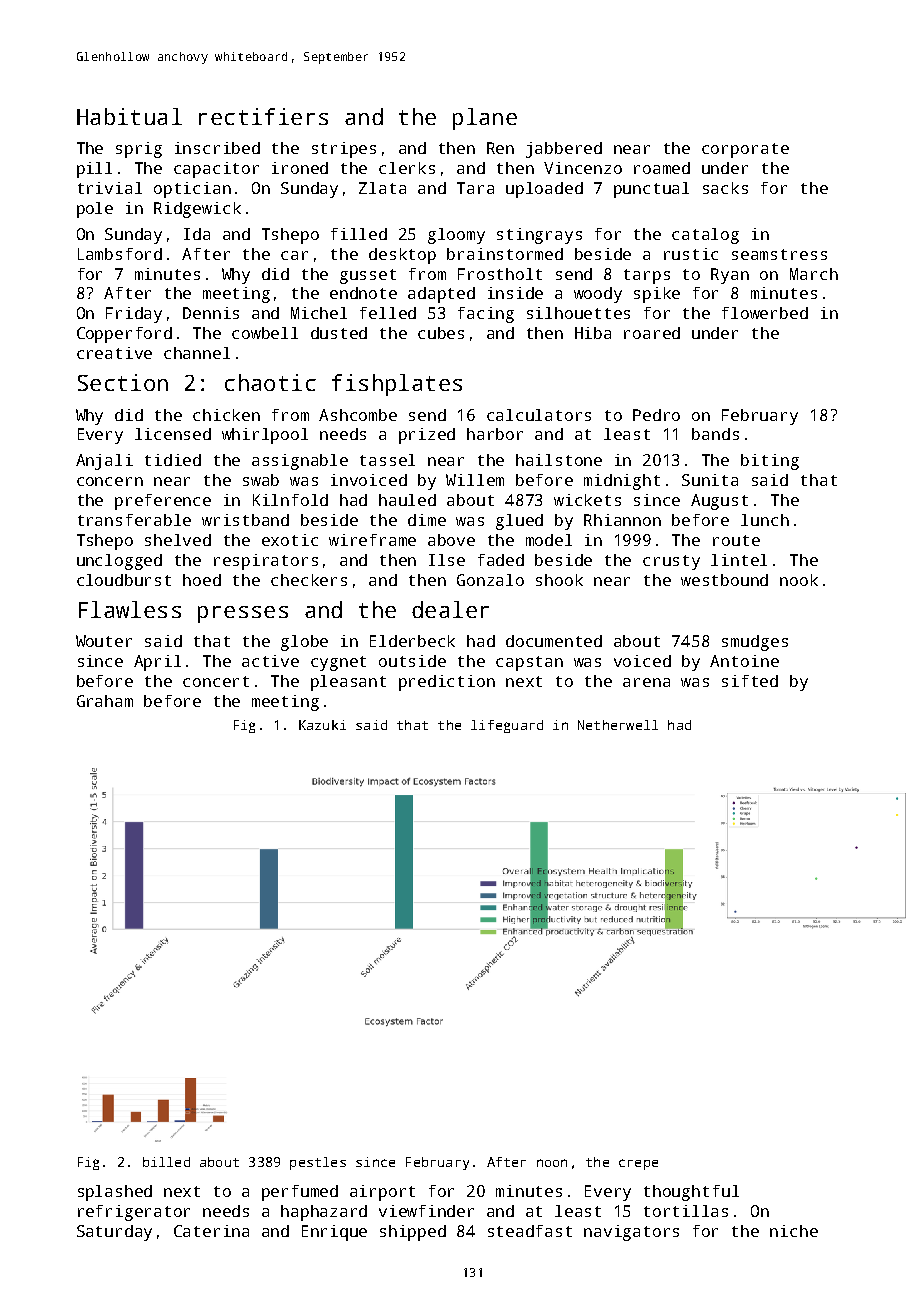 The width and height of the page is (924, 1308). What do you see at coordinates (211, 1231) in the page?
I see `Caterina` at bounding box center [211, 1231].
